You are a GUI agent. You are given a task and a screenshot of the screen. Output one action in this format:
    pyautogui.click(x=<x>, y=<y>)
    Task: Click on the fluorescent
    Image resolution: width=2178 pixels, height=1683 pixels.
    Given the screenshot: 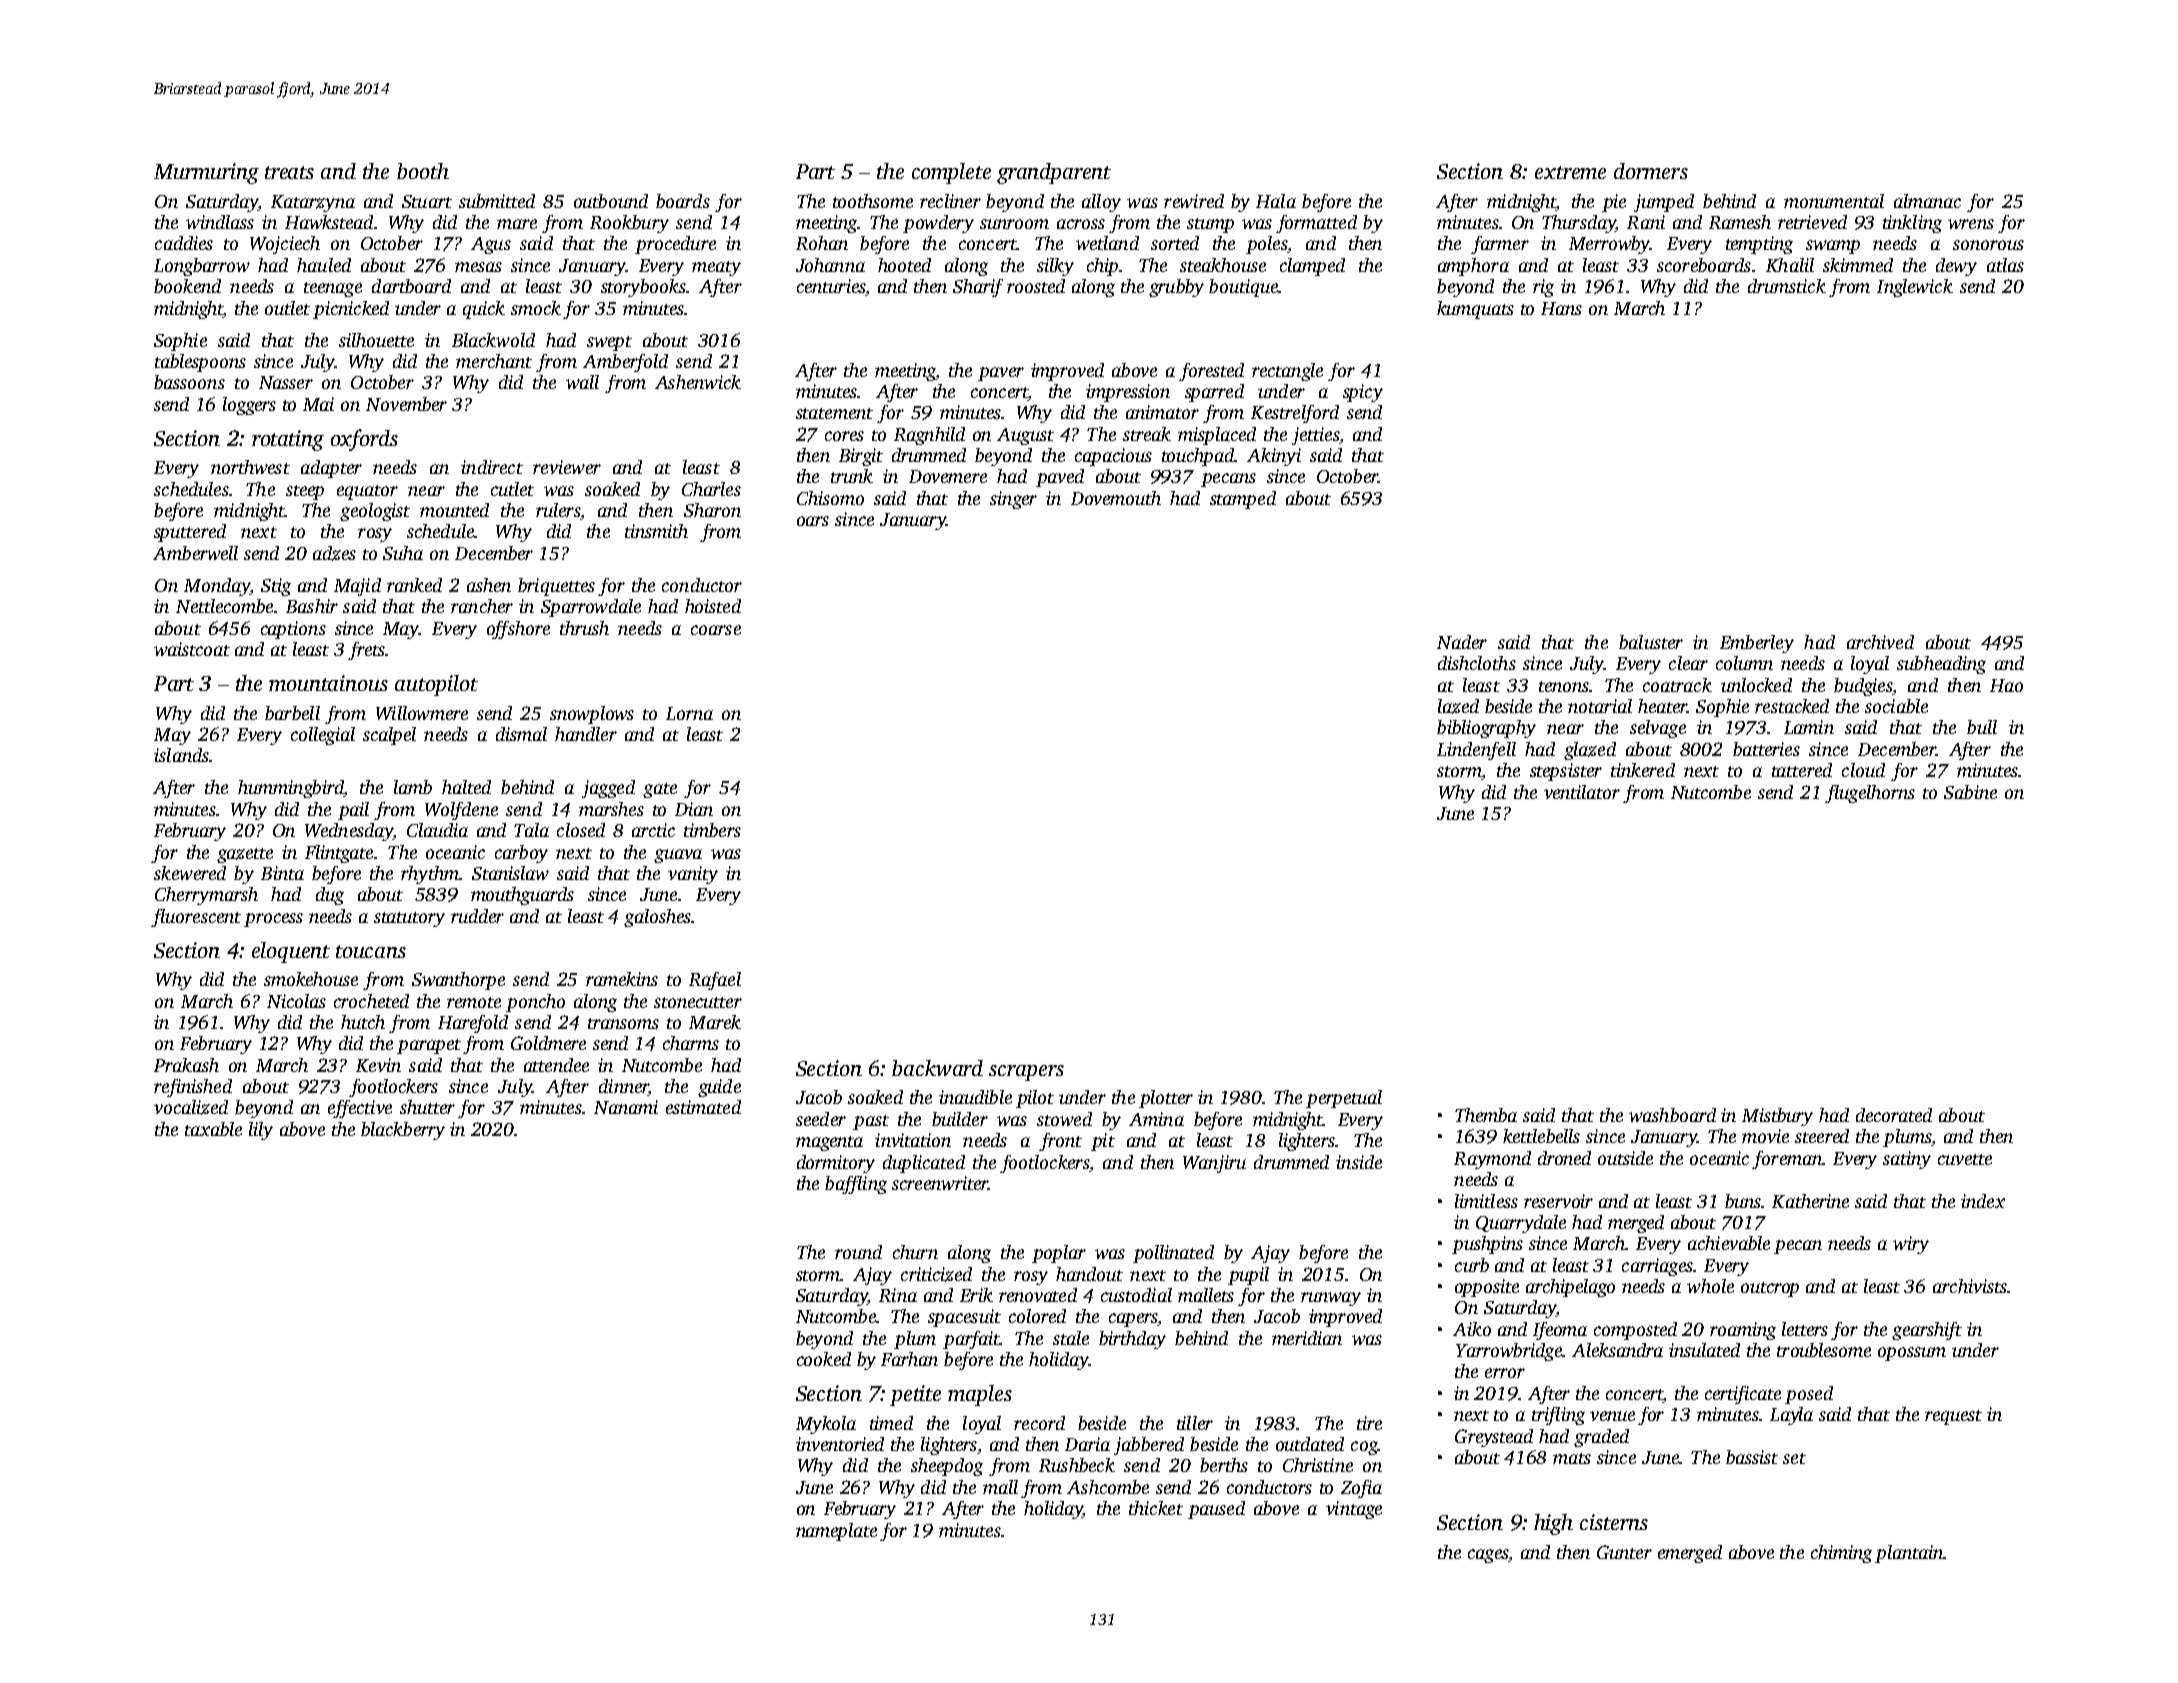 What is the action you would take?
    pyautogui.click(x=196, y=918)
